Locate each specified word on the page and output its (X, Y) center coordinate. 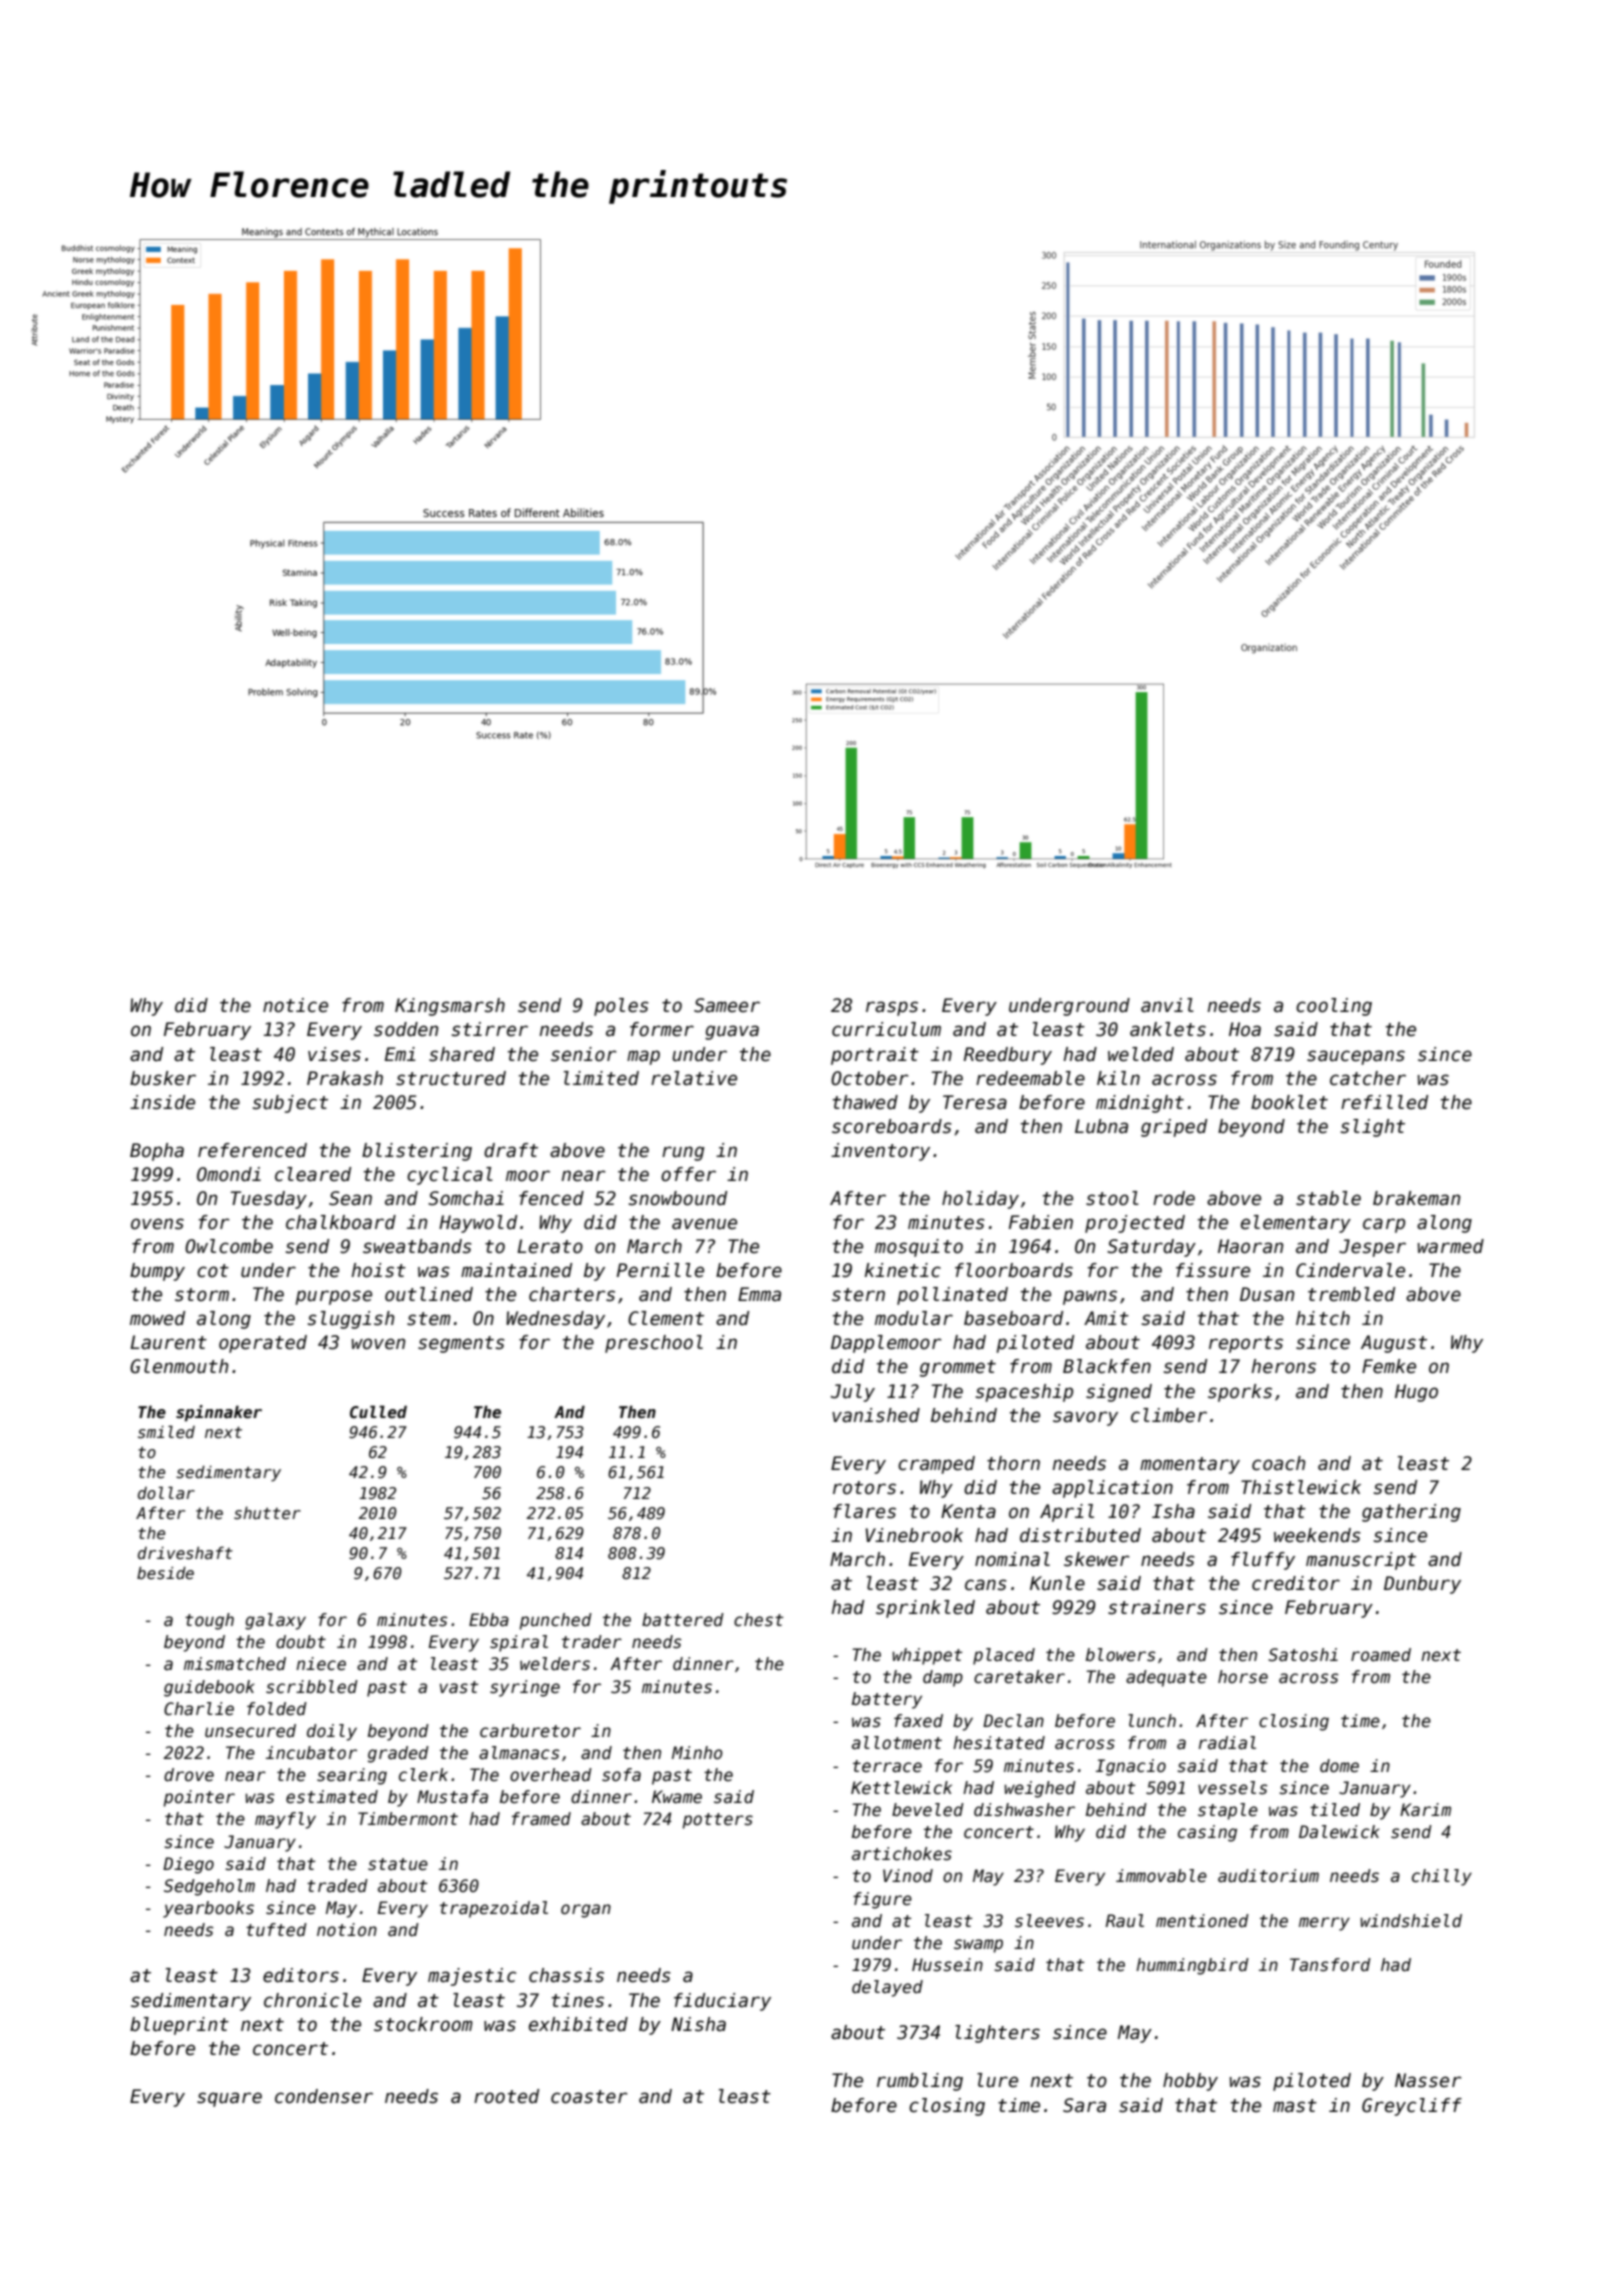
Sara (1084, 2105)
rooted (506, 2096)
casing (1207, 1833)
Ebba (489, 1620)
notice (295, 1005)
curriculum (886, 1029)
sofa (621, 1775)
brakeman (1416, 1198)
